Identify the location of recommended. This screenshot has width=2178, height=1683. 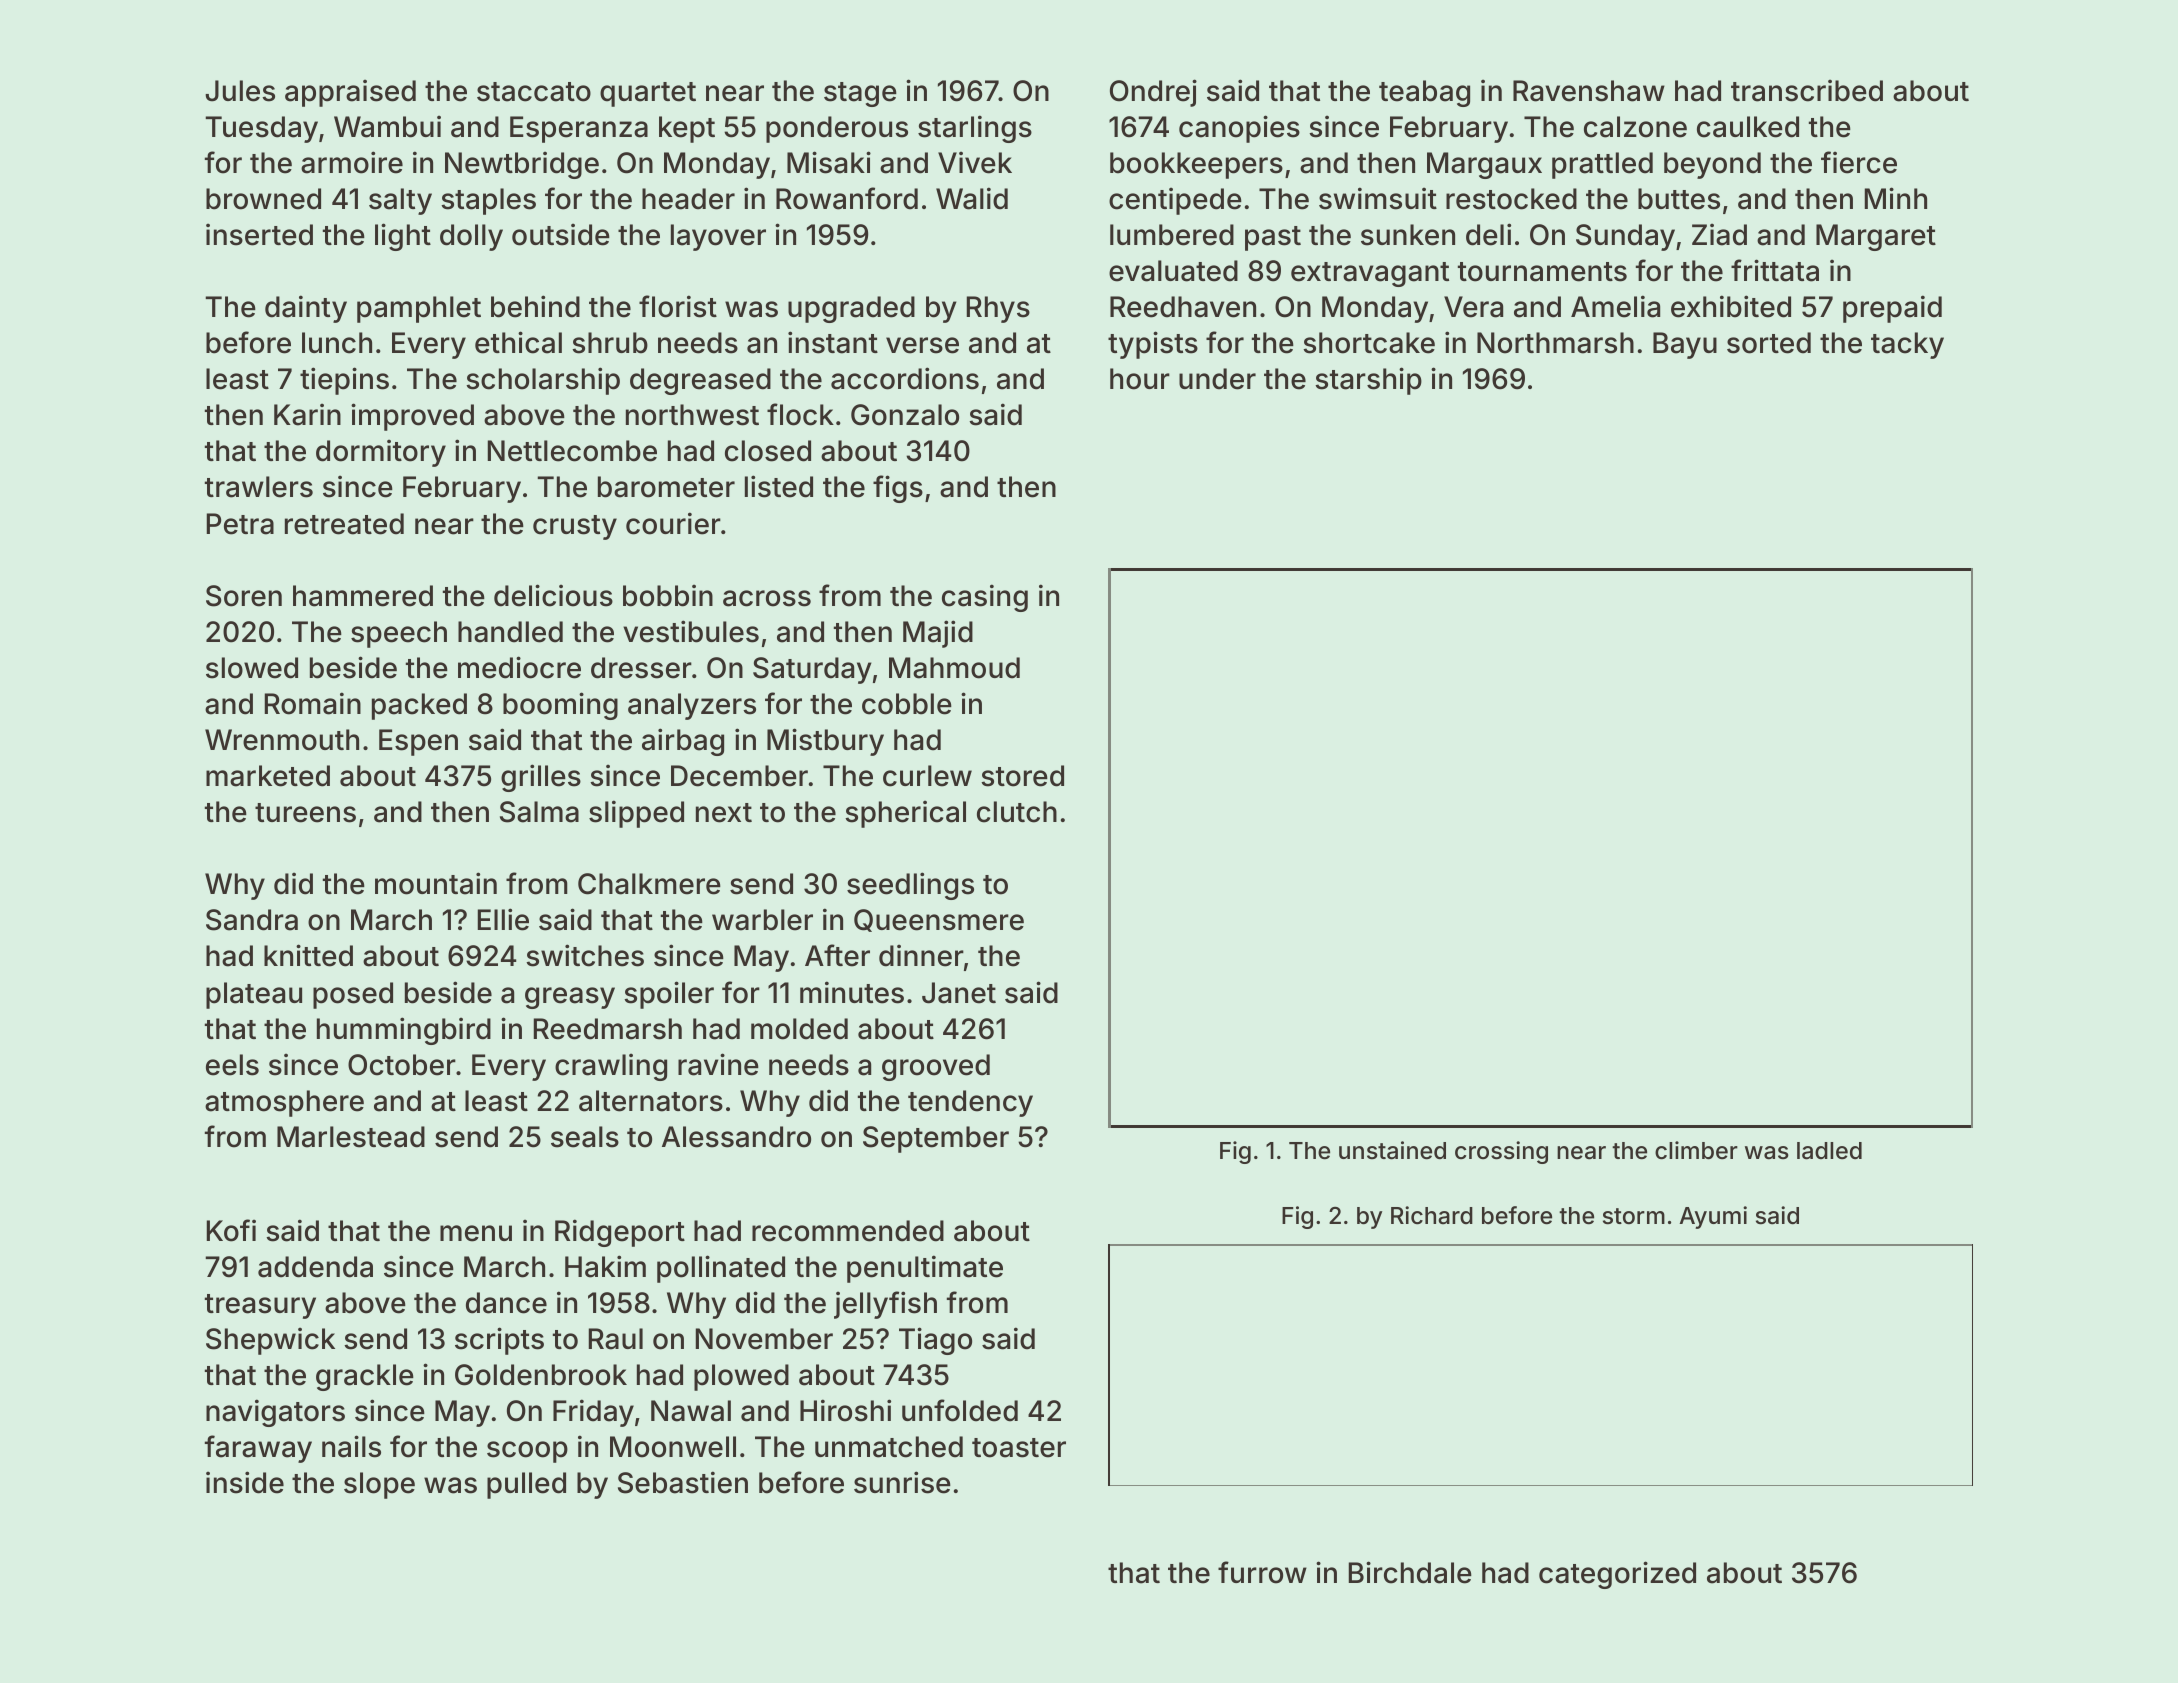
(848, 1231).
